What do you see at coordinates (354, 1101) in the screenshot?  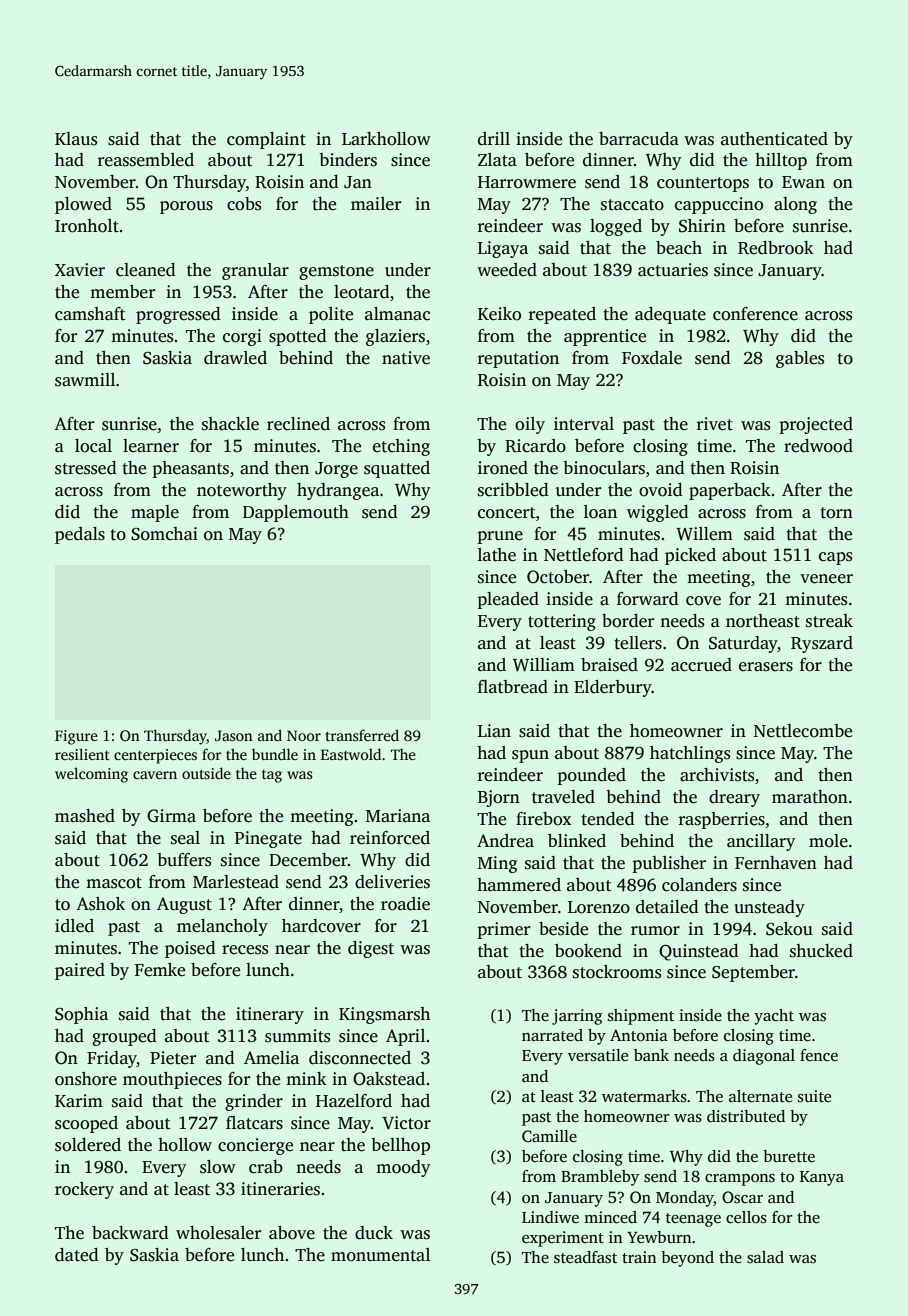 I see `Hazelford` at bounding box center [354, 1101].
